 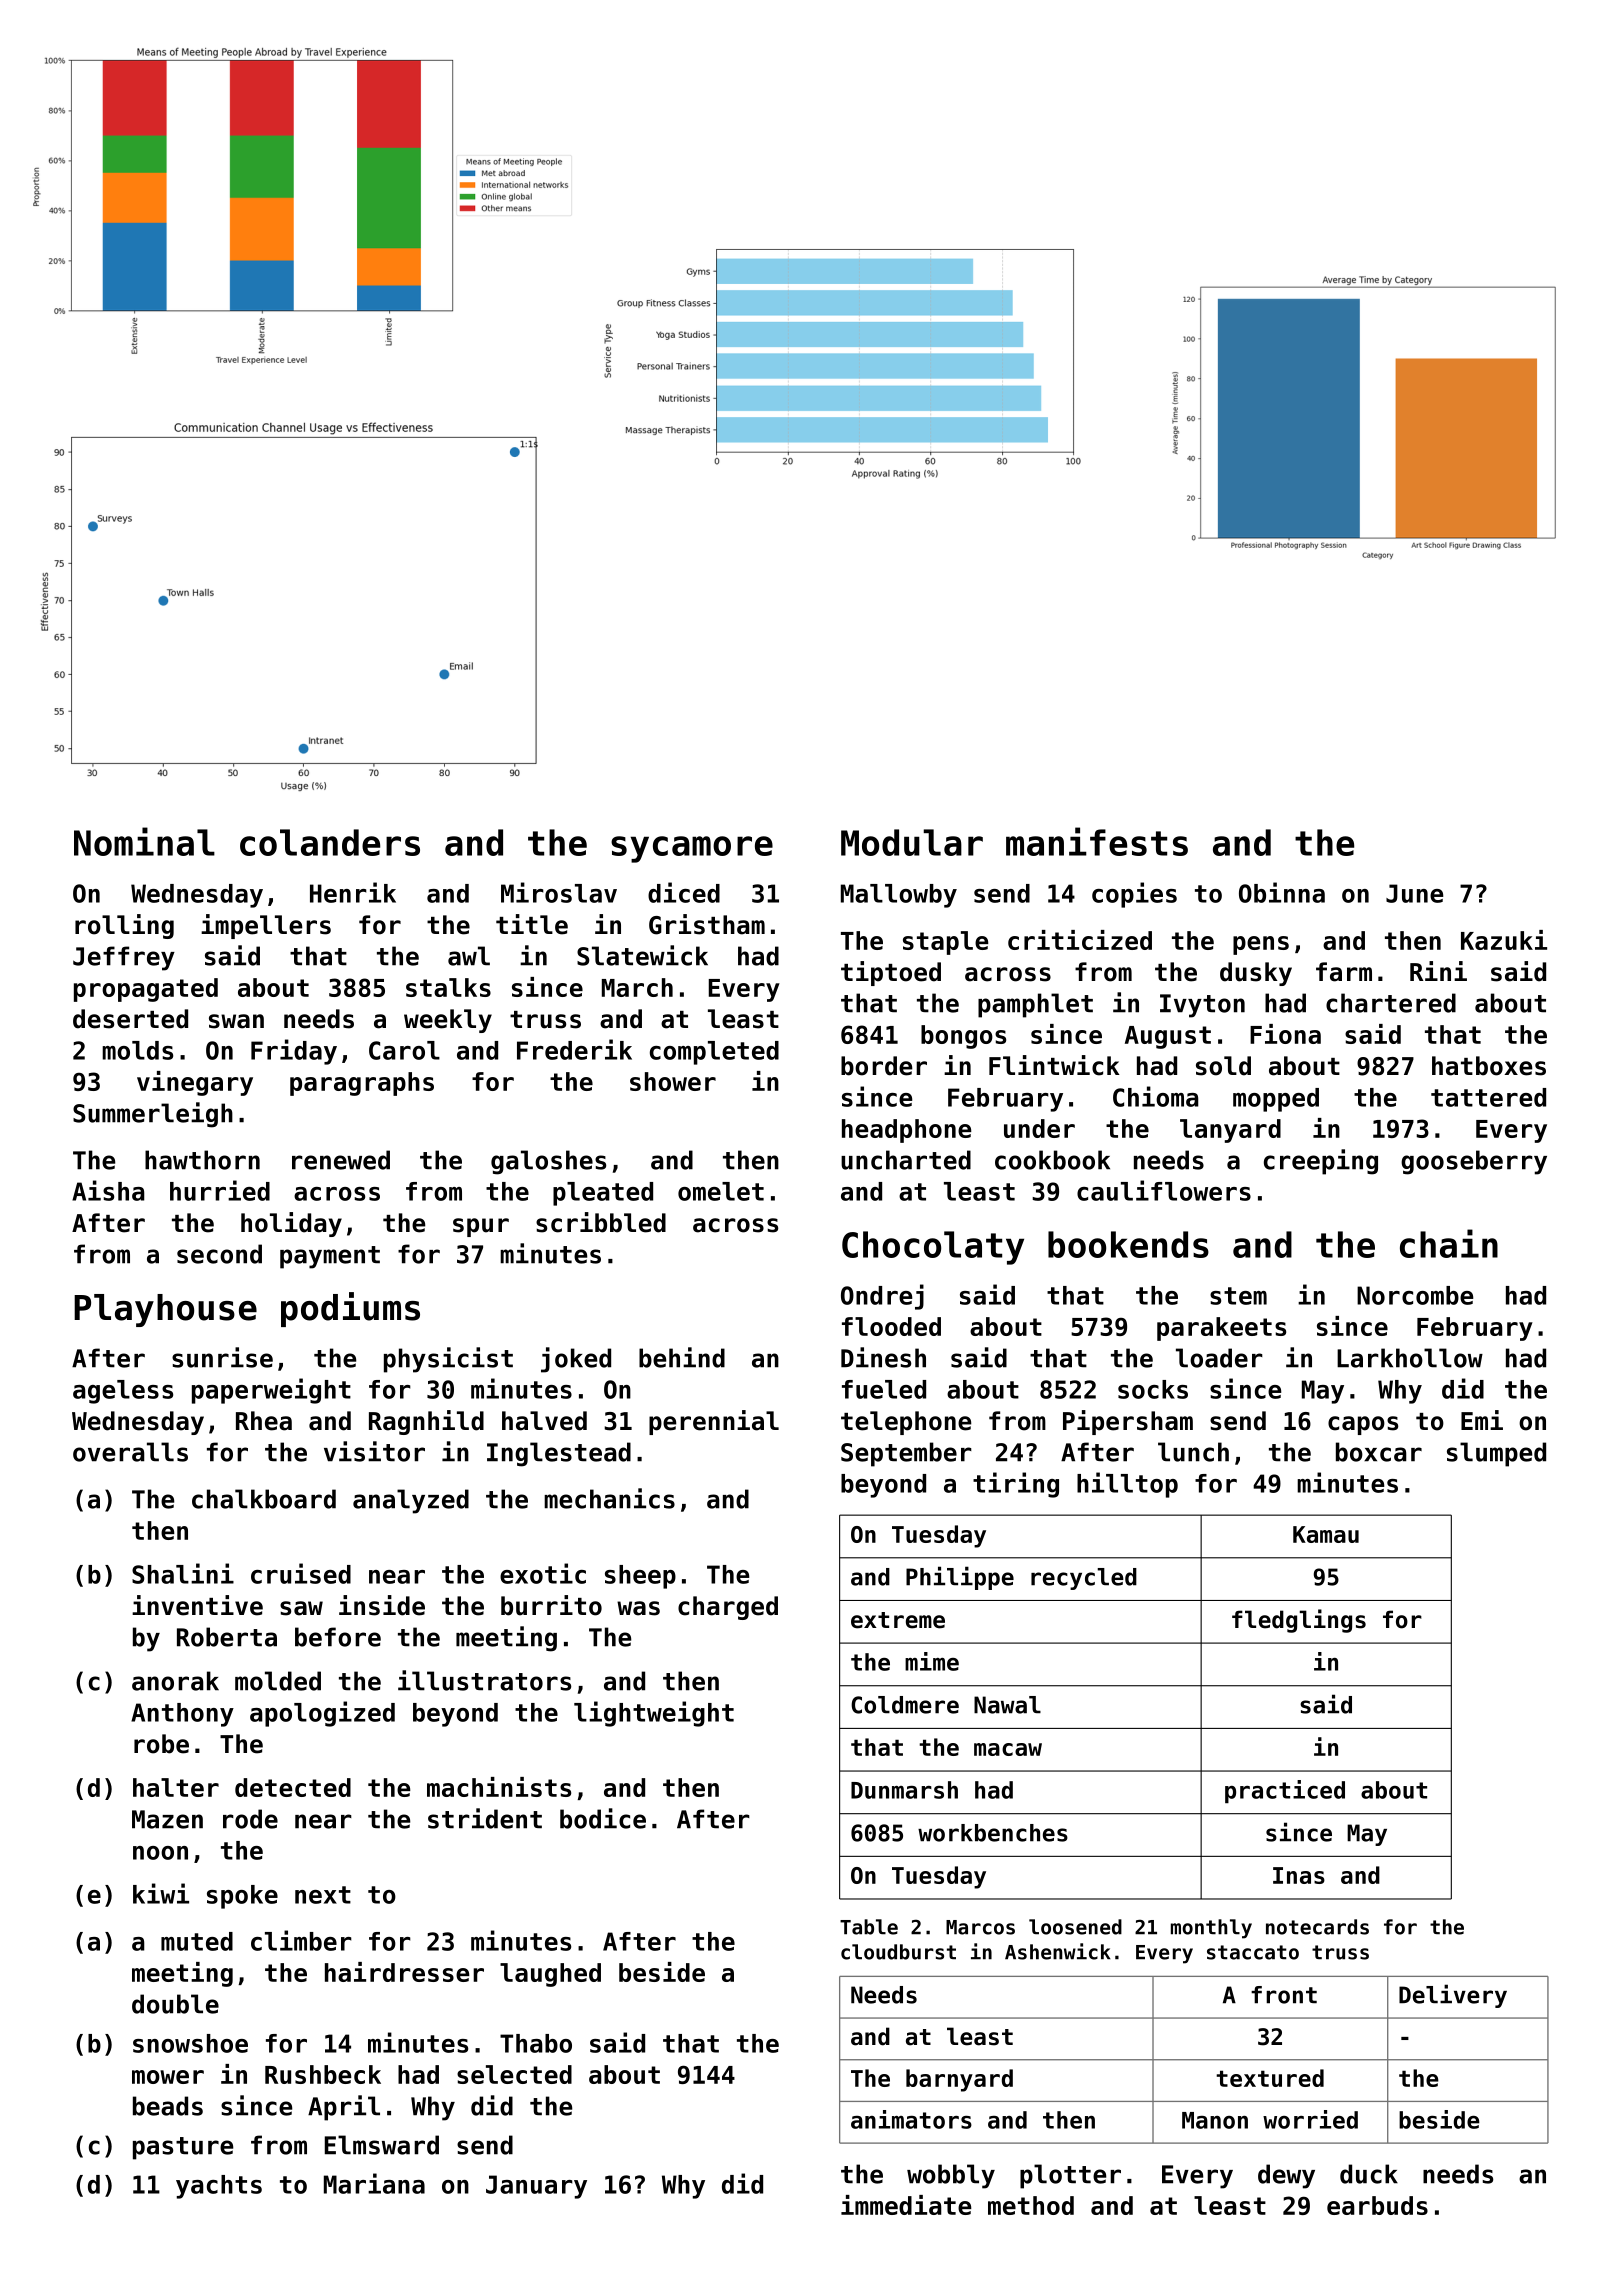 I want to click on mime, so click(x=932, y=1661).
